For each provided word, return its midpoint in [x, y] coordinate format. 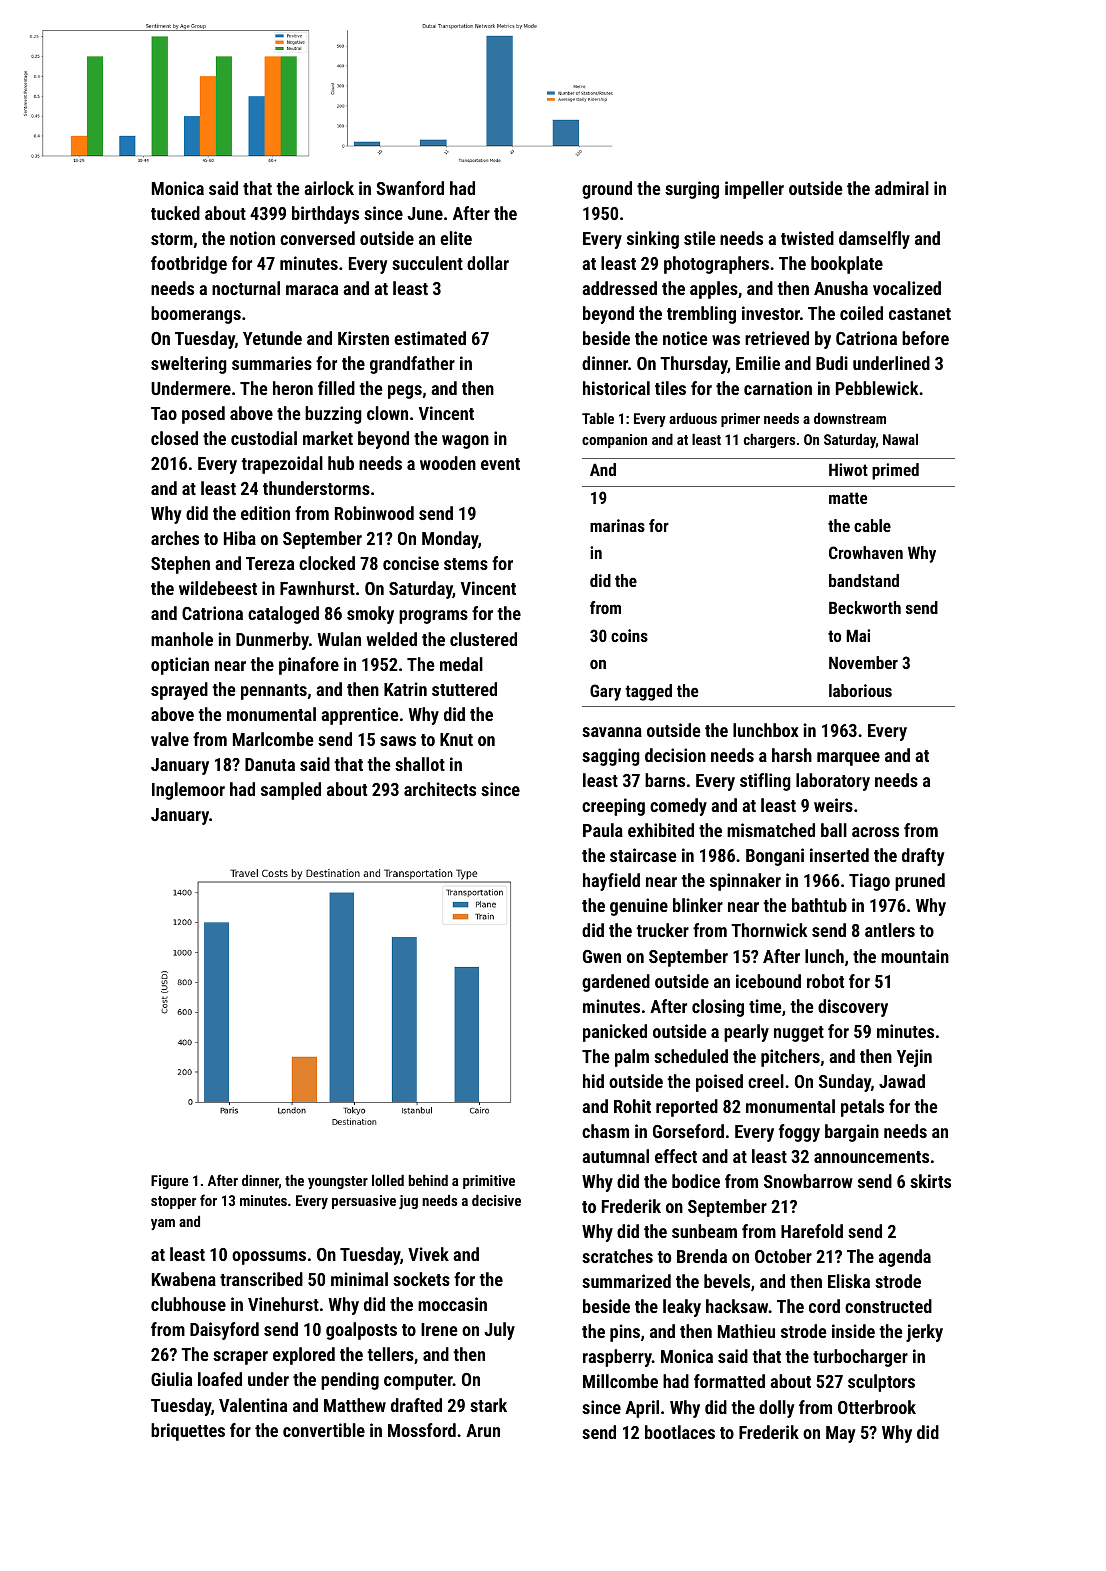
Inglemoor [188, 791]
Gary [605, 692]
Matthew [355, 1405]
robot [825, 981]
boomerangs [196, 315]
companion [614, 441]
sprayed [179, 691]
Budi [832, 363]
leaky [682, 1308]
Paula [603, 830]
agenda [905, 1258]
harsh [792, 755]
